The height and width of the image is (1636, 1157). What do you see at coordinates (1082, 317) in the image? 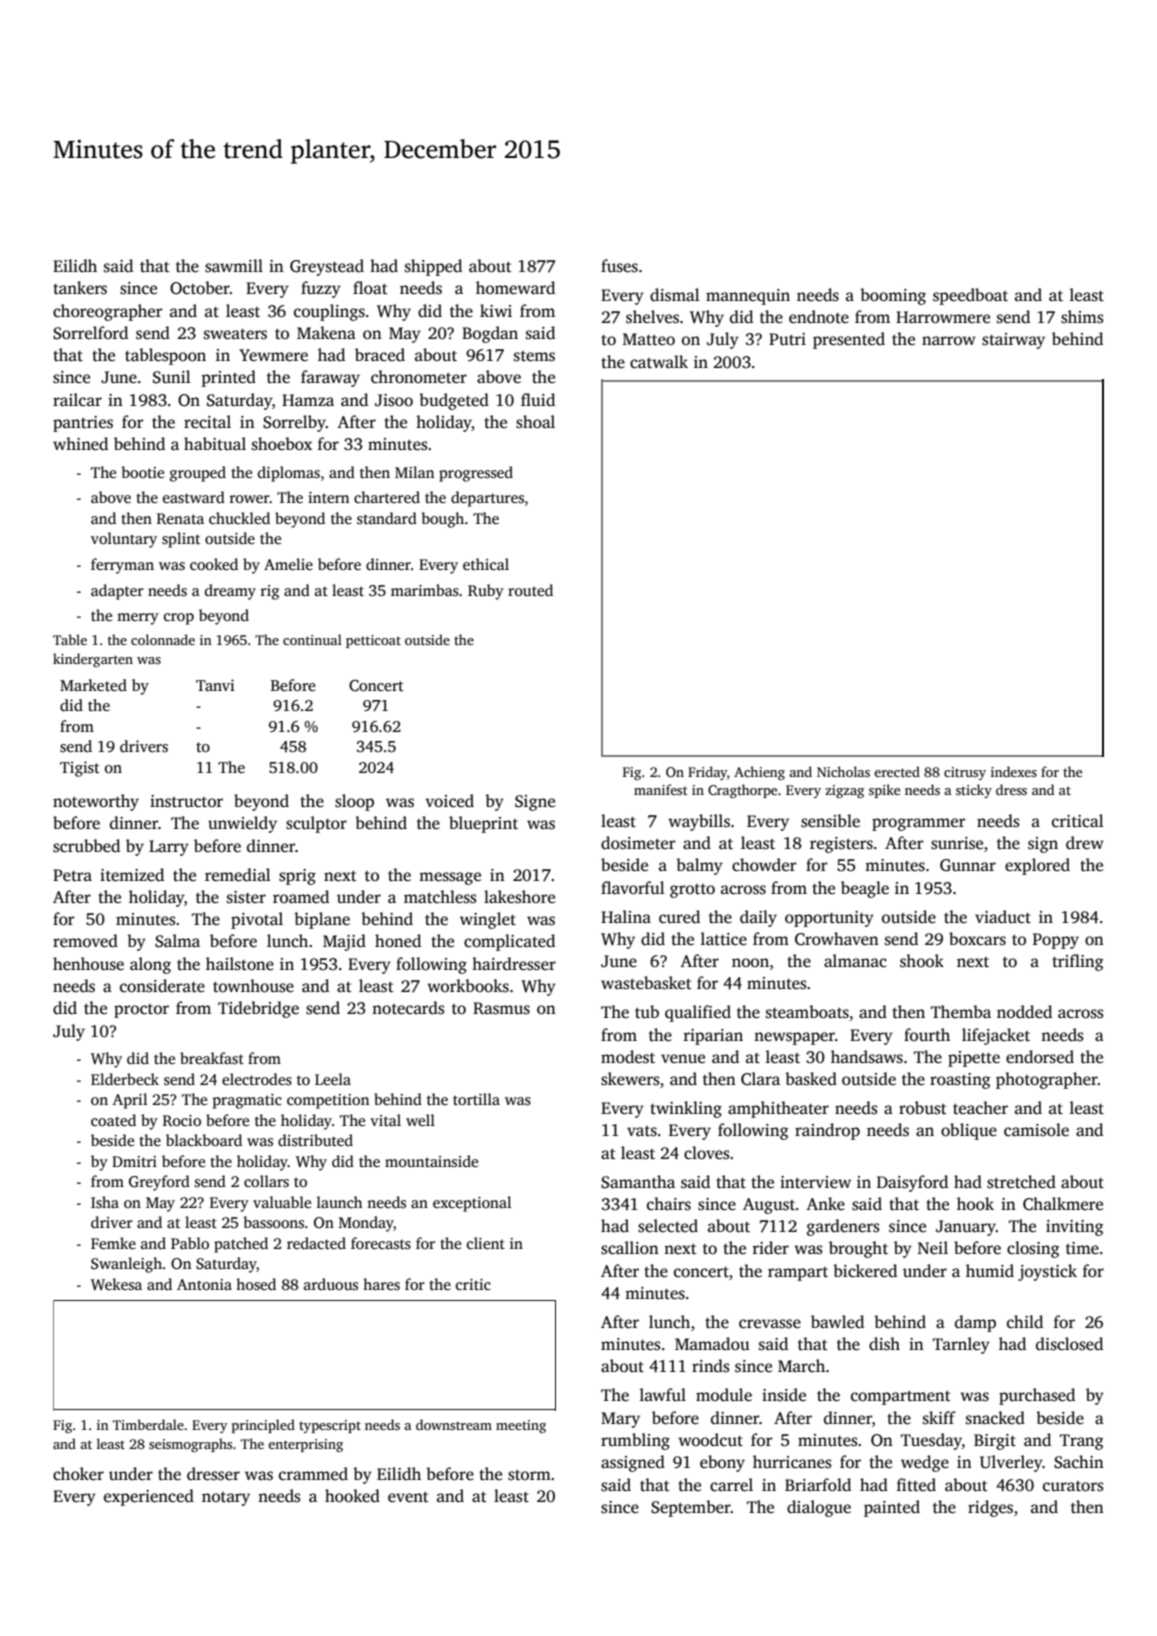
I see `shims` at bounding box center [1082, 317].
